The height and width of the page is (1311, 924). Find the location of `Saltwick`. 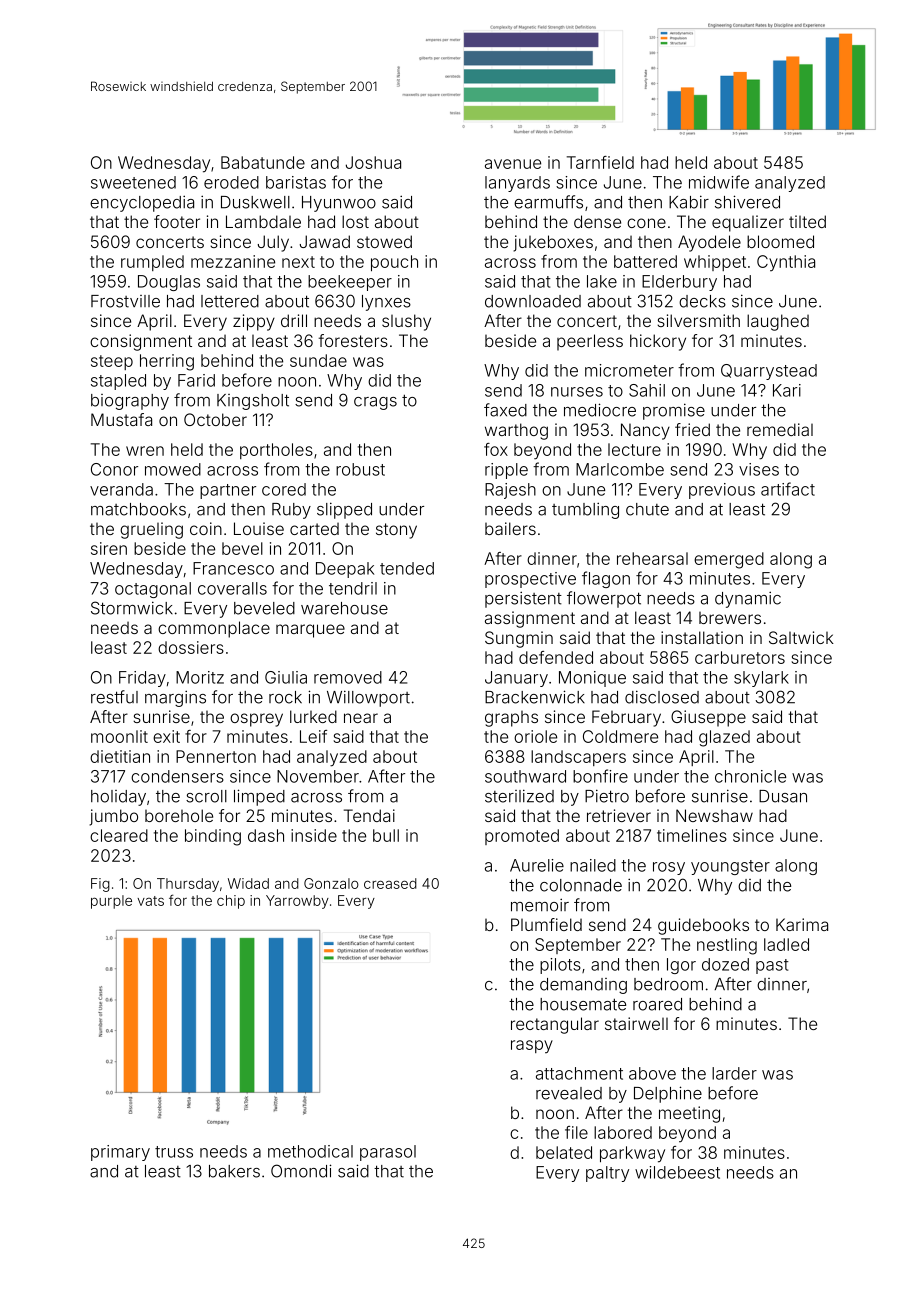

Saltwick is located at coordinates (801, 637).
